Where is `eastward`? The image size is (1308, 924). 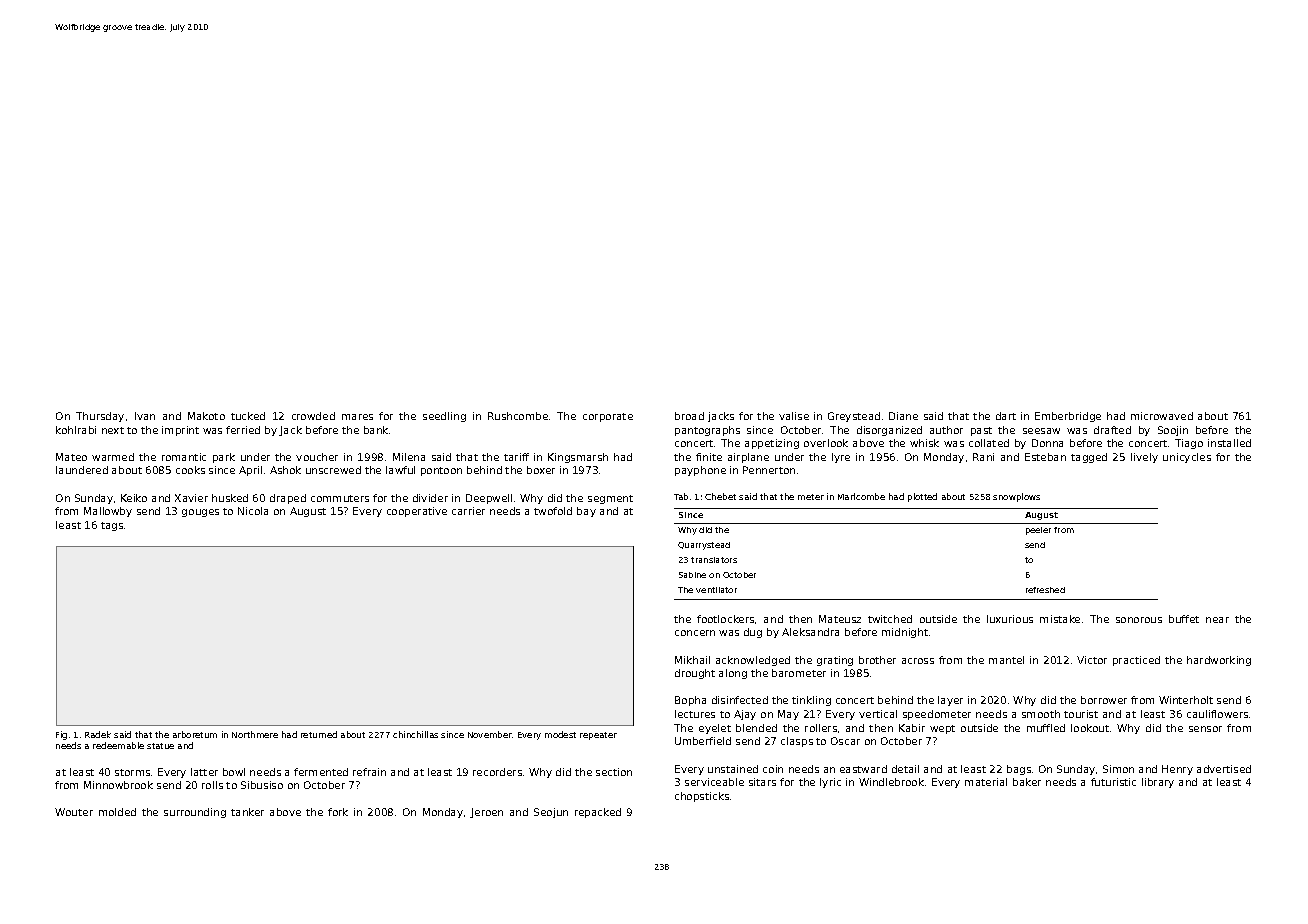 eastward is located at coordinates (863, 769).
